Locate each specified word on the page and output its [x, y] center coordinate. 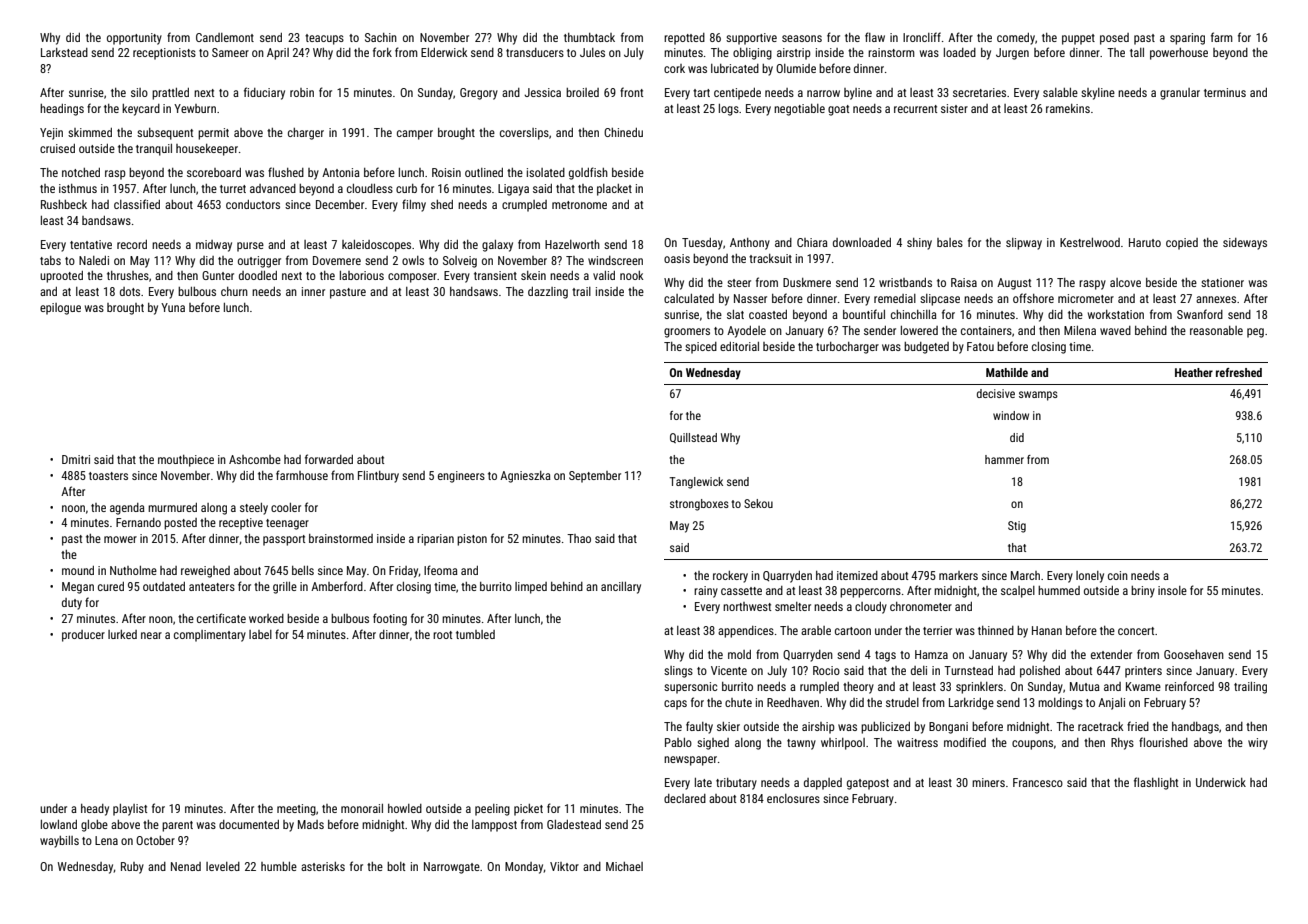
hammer [1004, 459]
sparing [1187, 39]
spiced [701, 348]
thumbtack [589, 37]
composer [412, 278]
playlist [130, 810]
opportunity [134, 39]
